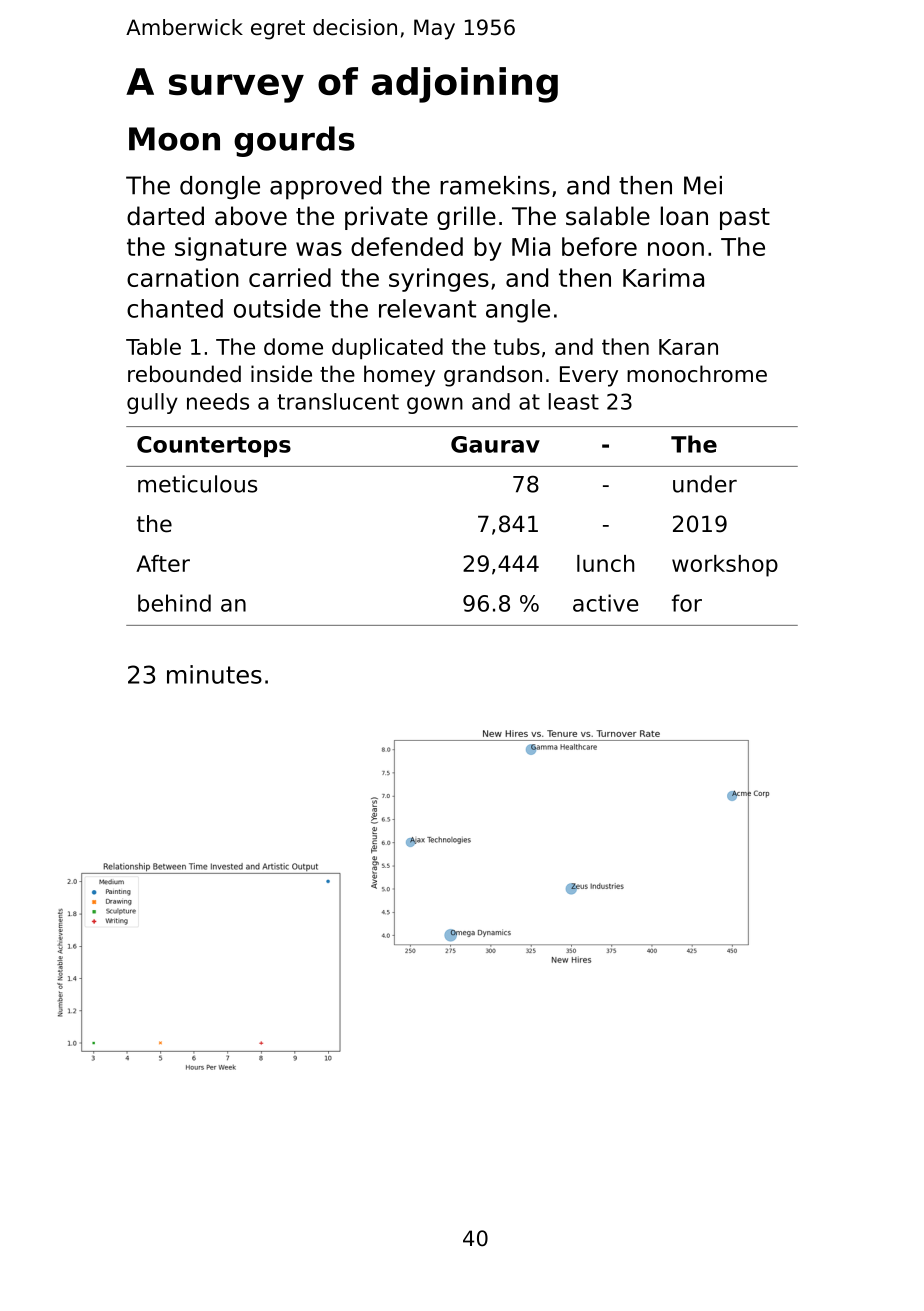 This image has height=1311, width=924. I want to click on gourds, so click(294, 141).
